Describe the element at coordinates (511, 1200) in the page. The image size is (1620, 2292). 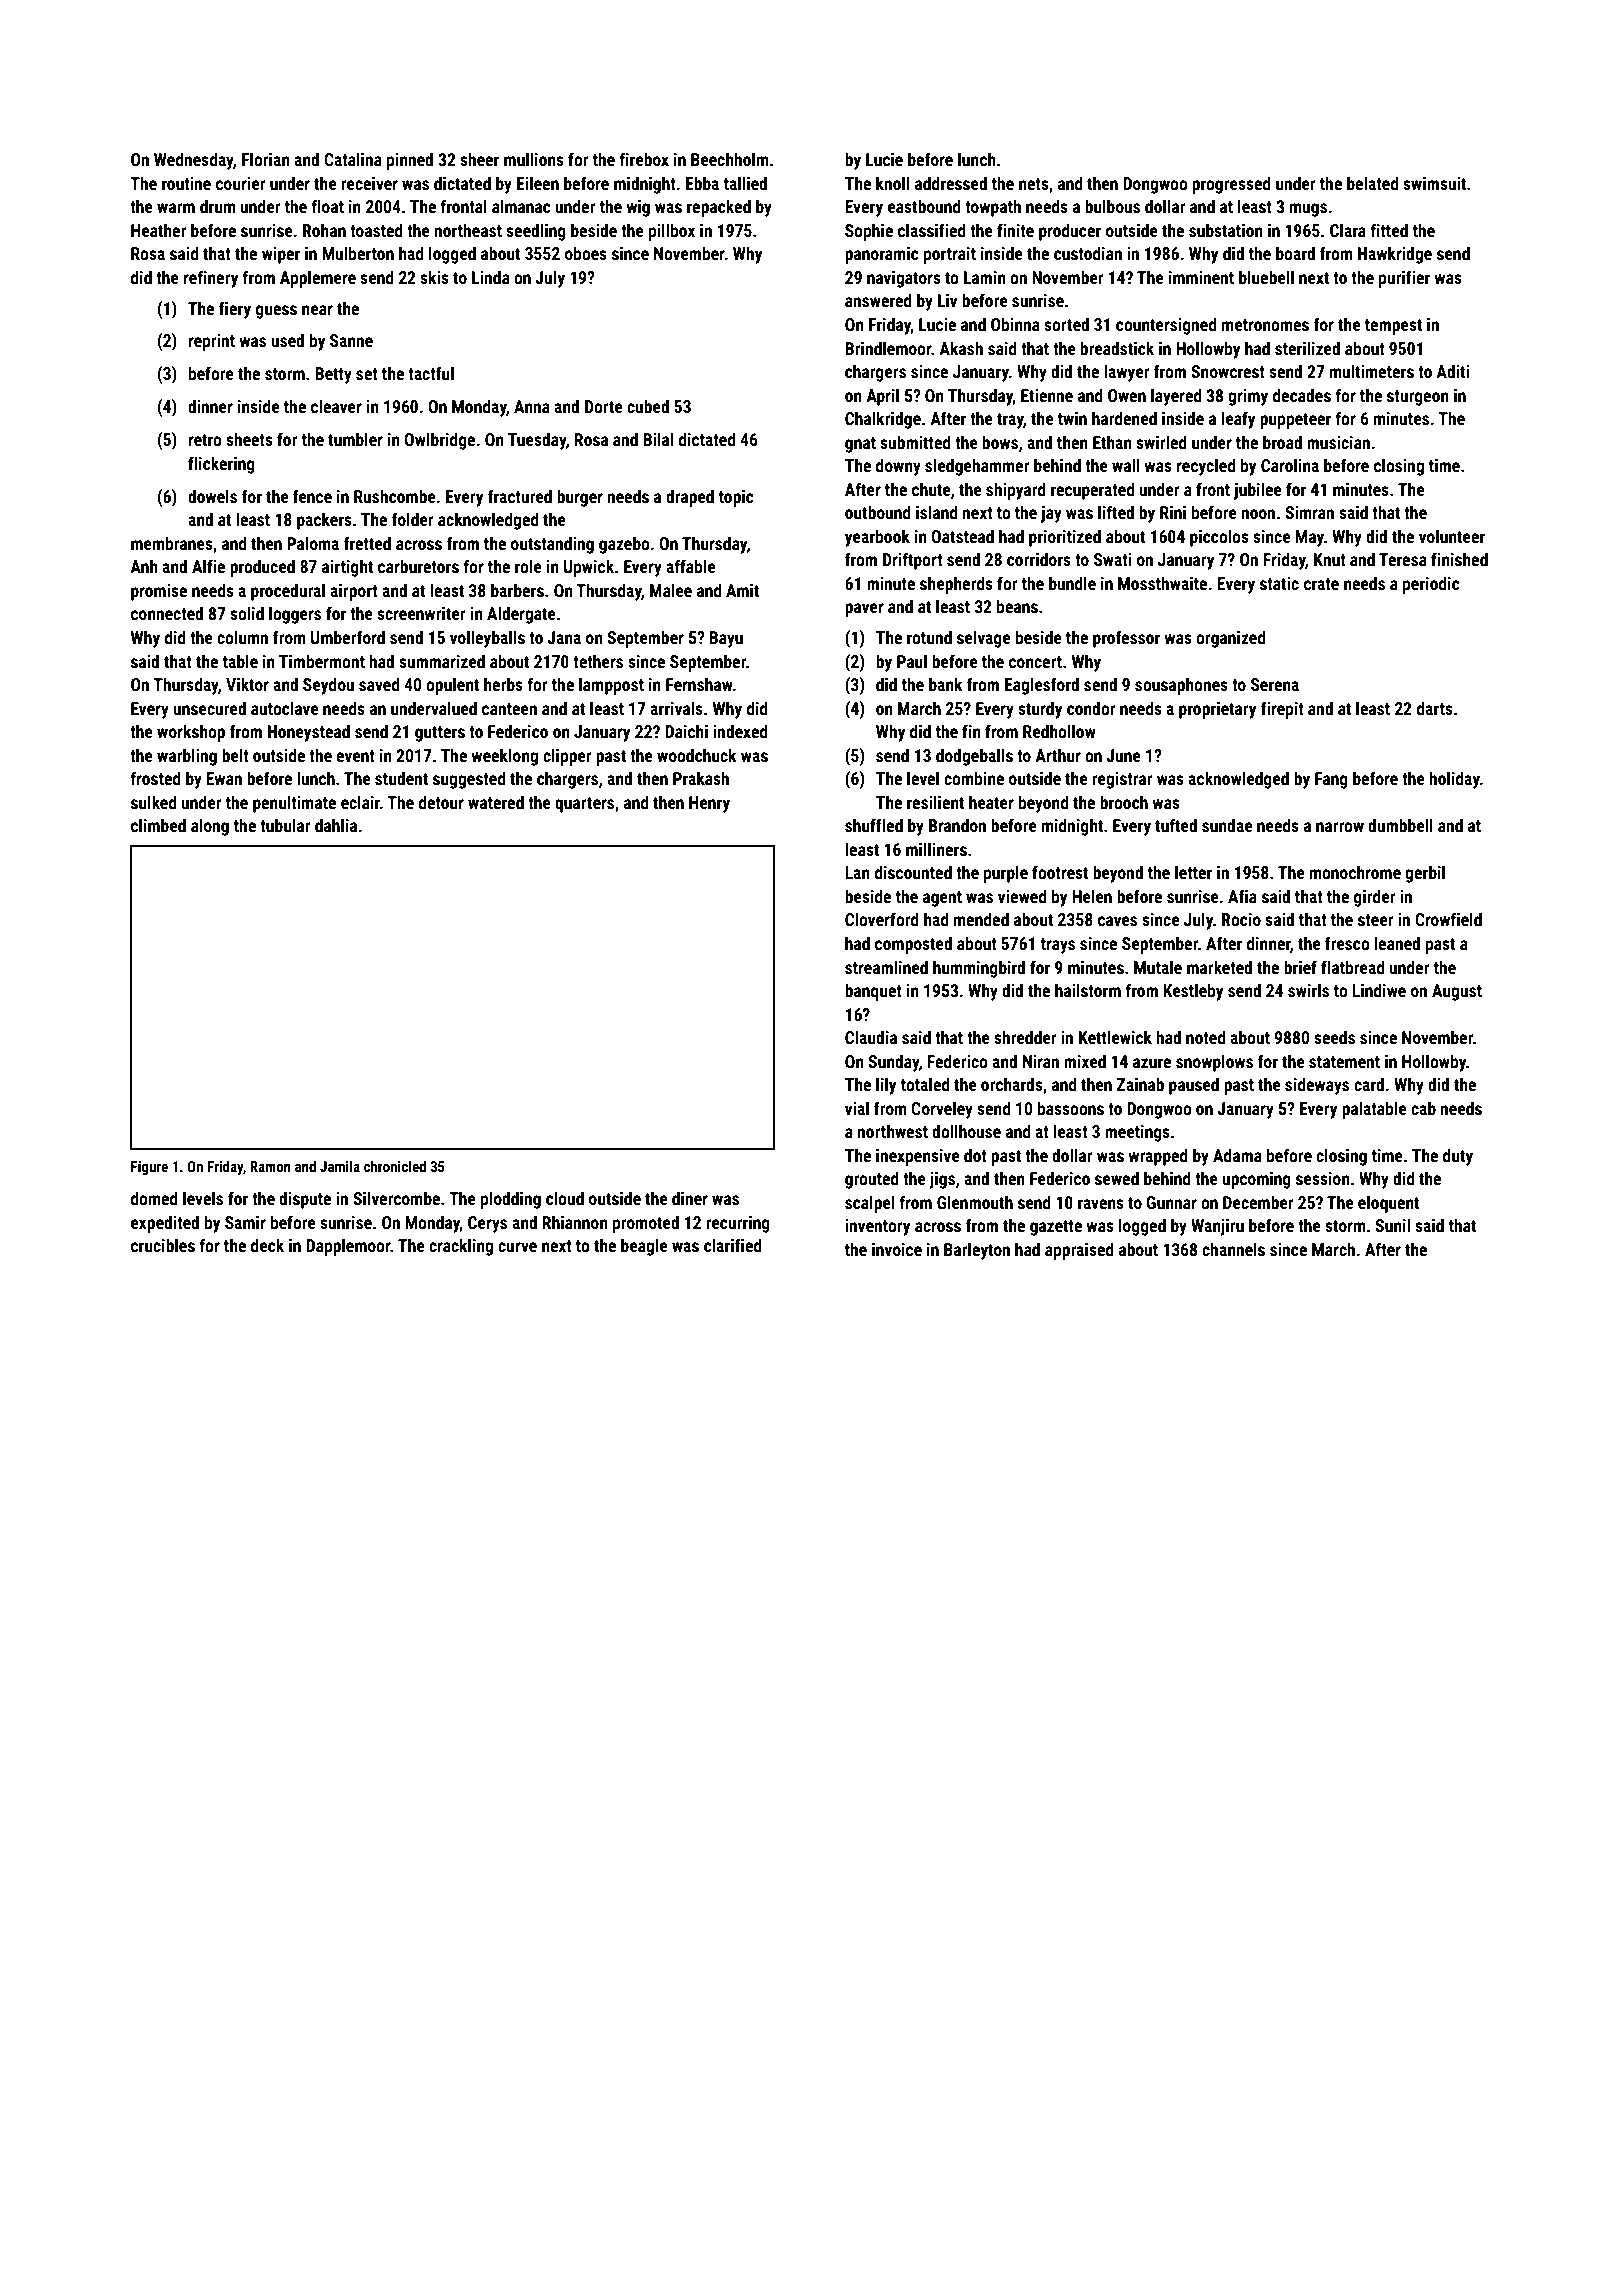
I see `plodding` at that location.
